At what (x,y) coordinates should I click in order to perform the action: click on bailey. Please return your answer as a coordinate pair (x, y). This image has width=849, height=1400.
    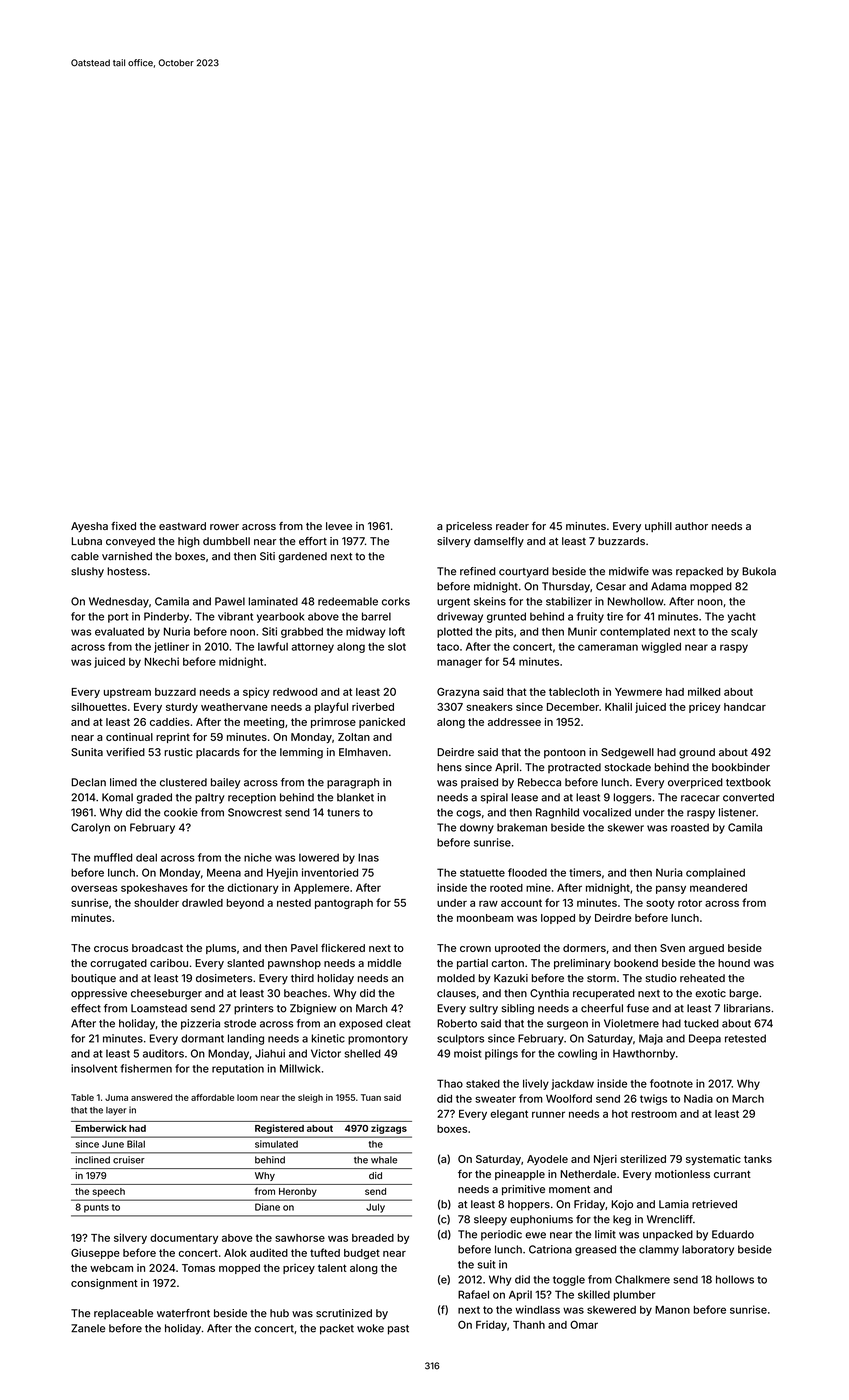
    Looking at the image, I should click on (225, 783).
